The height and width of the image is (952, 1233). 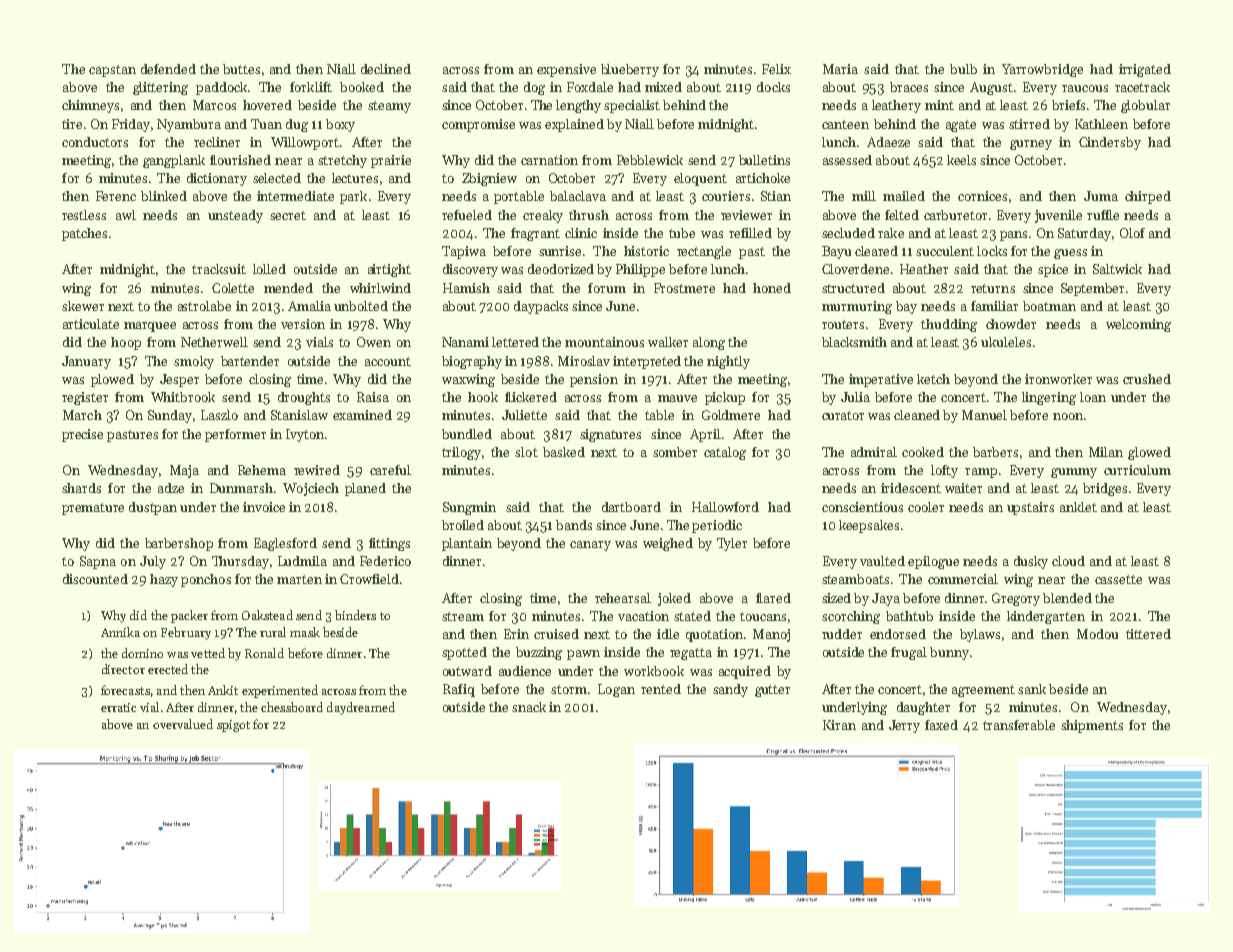 What do you see at coordinates (463, 616) in the image?
I see `stream` at bounding box center [463, 616].
